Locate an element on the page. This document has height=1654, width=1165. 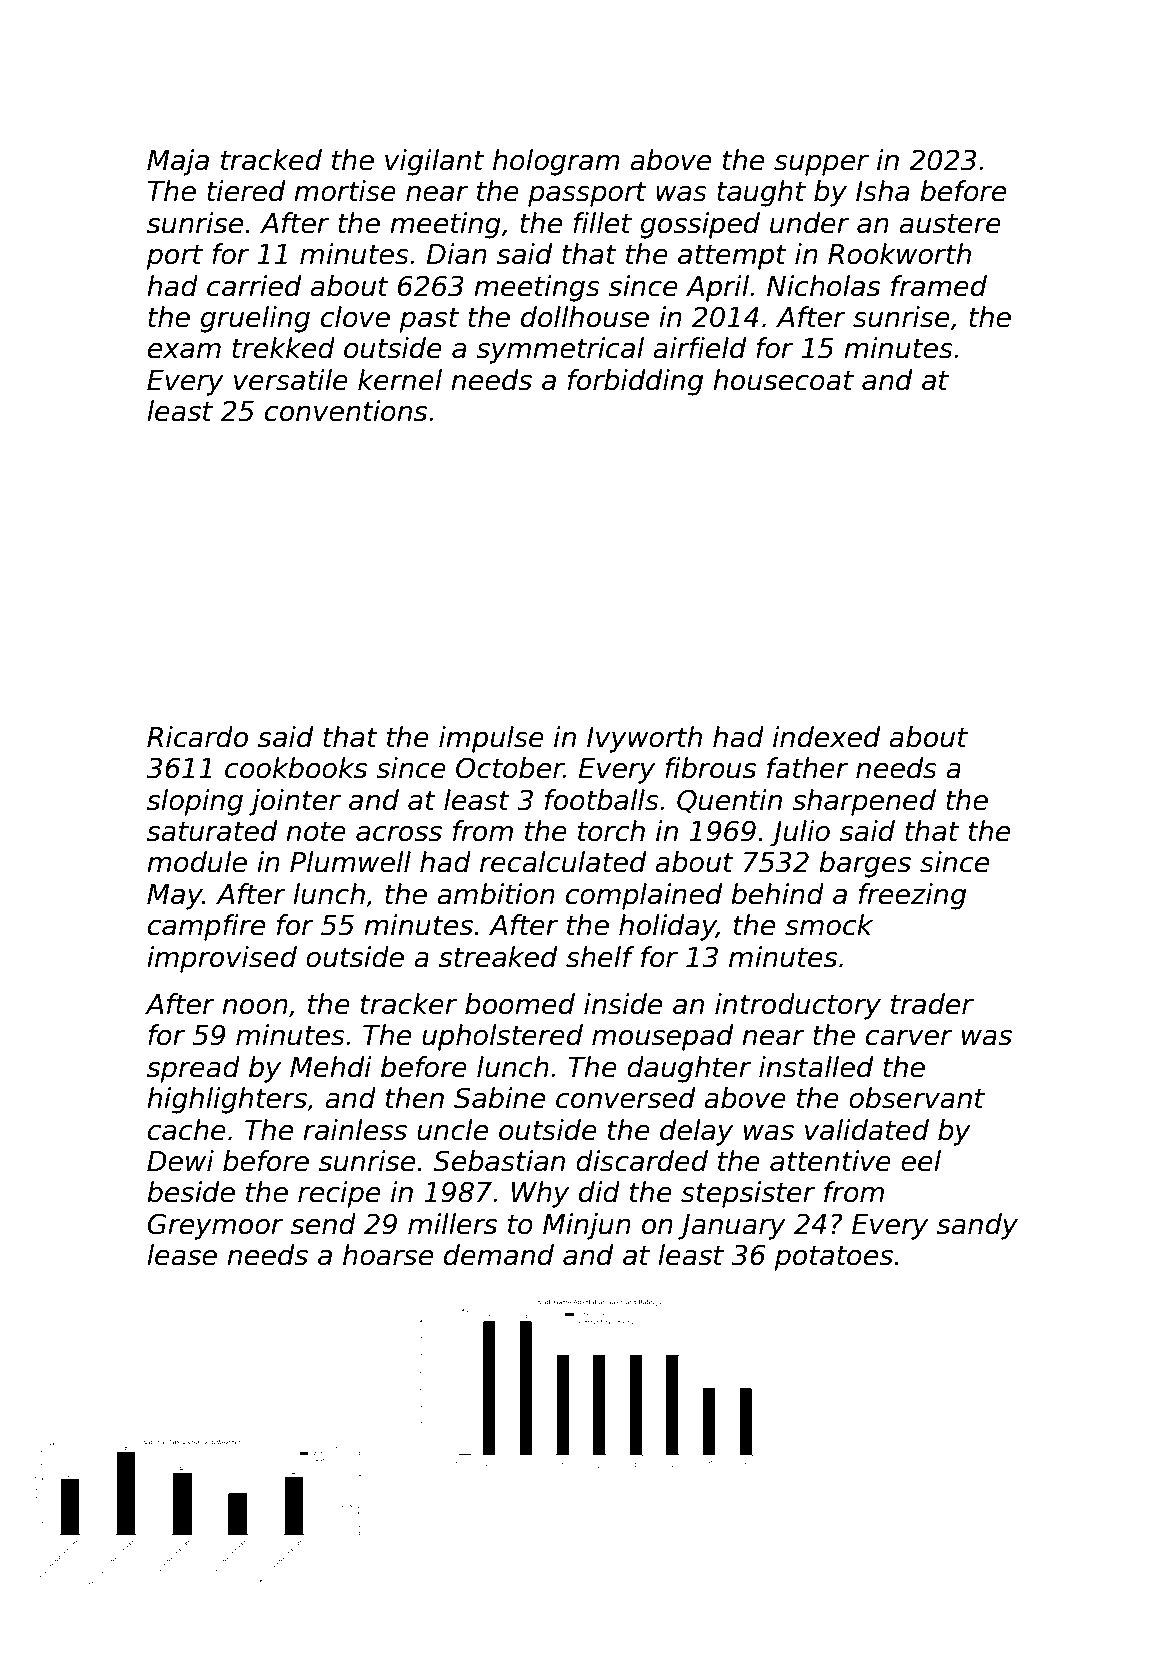
demand is located at coordinates (499, 1255).
